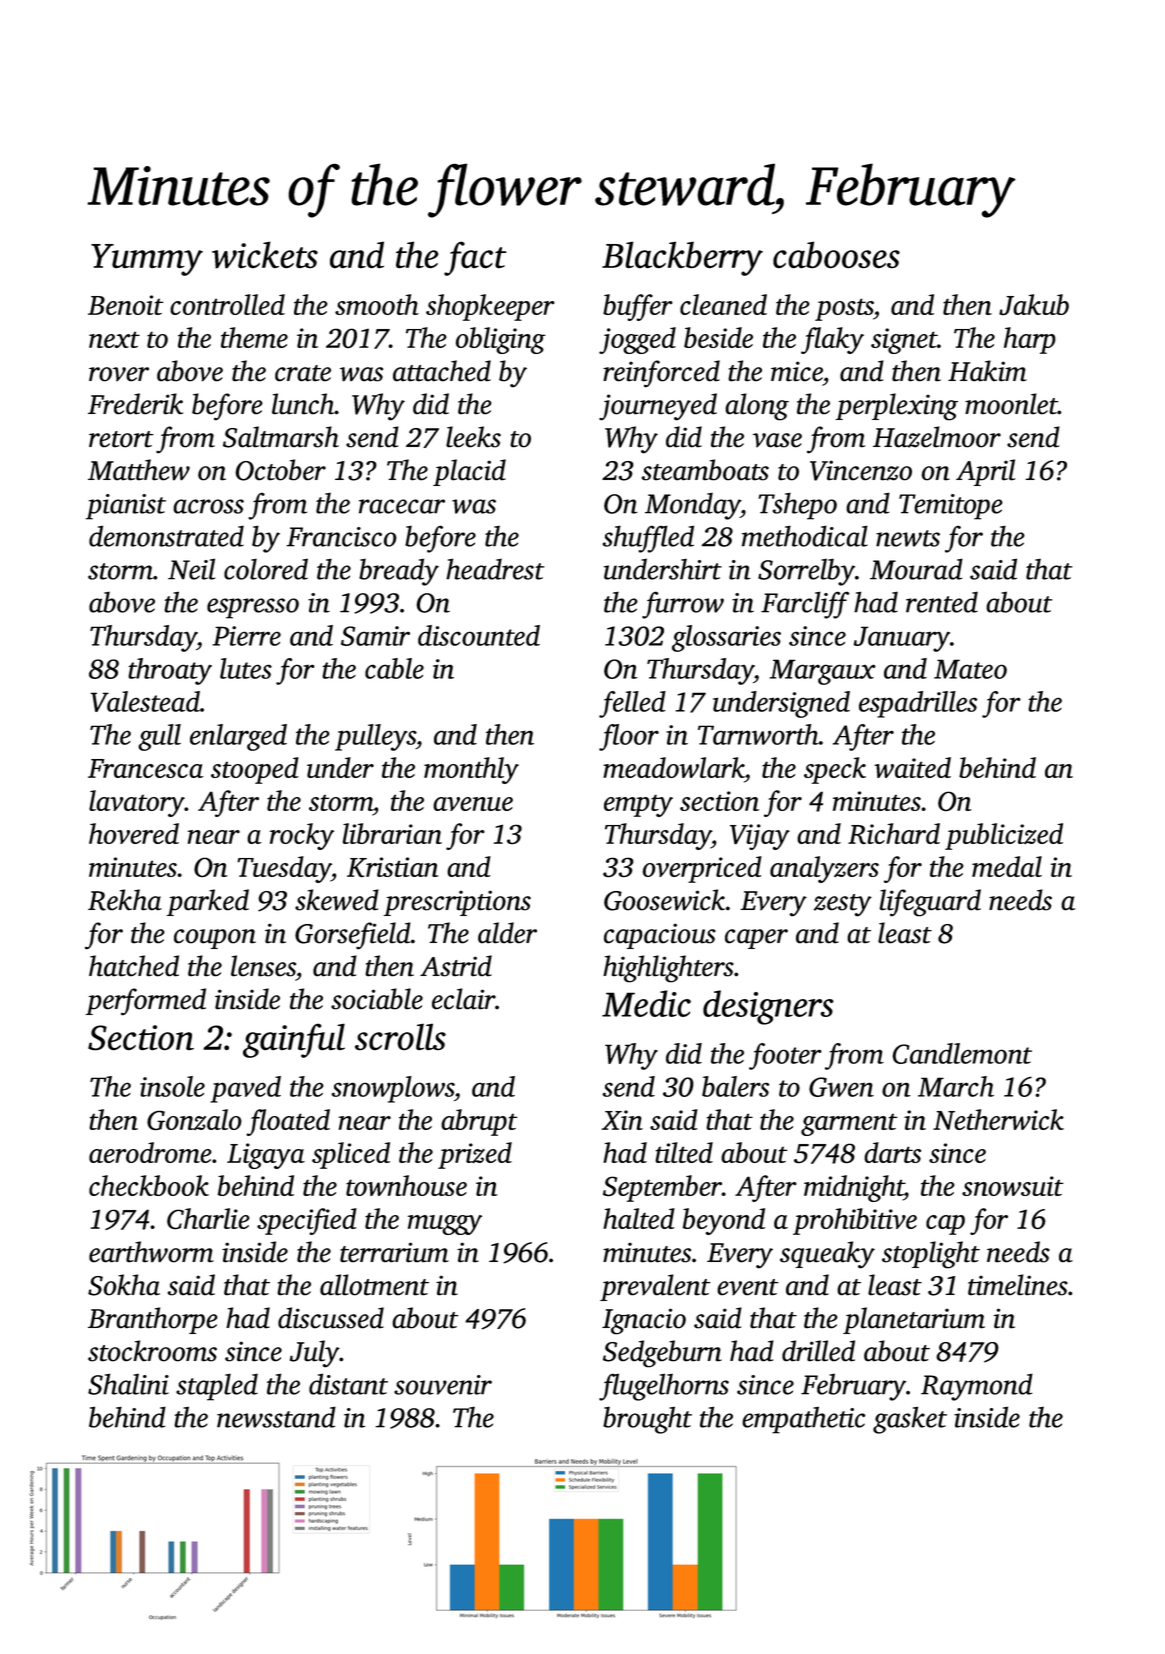 The height and width of the screenshot is (1654, 1165). Describe the element at coordinates (951, 507) in the screenshot. I see `Temitope` at that location.
